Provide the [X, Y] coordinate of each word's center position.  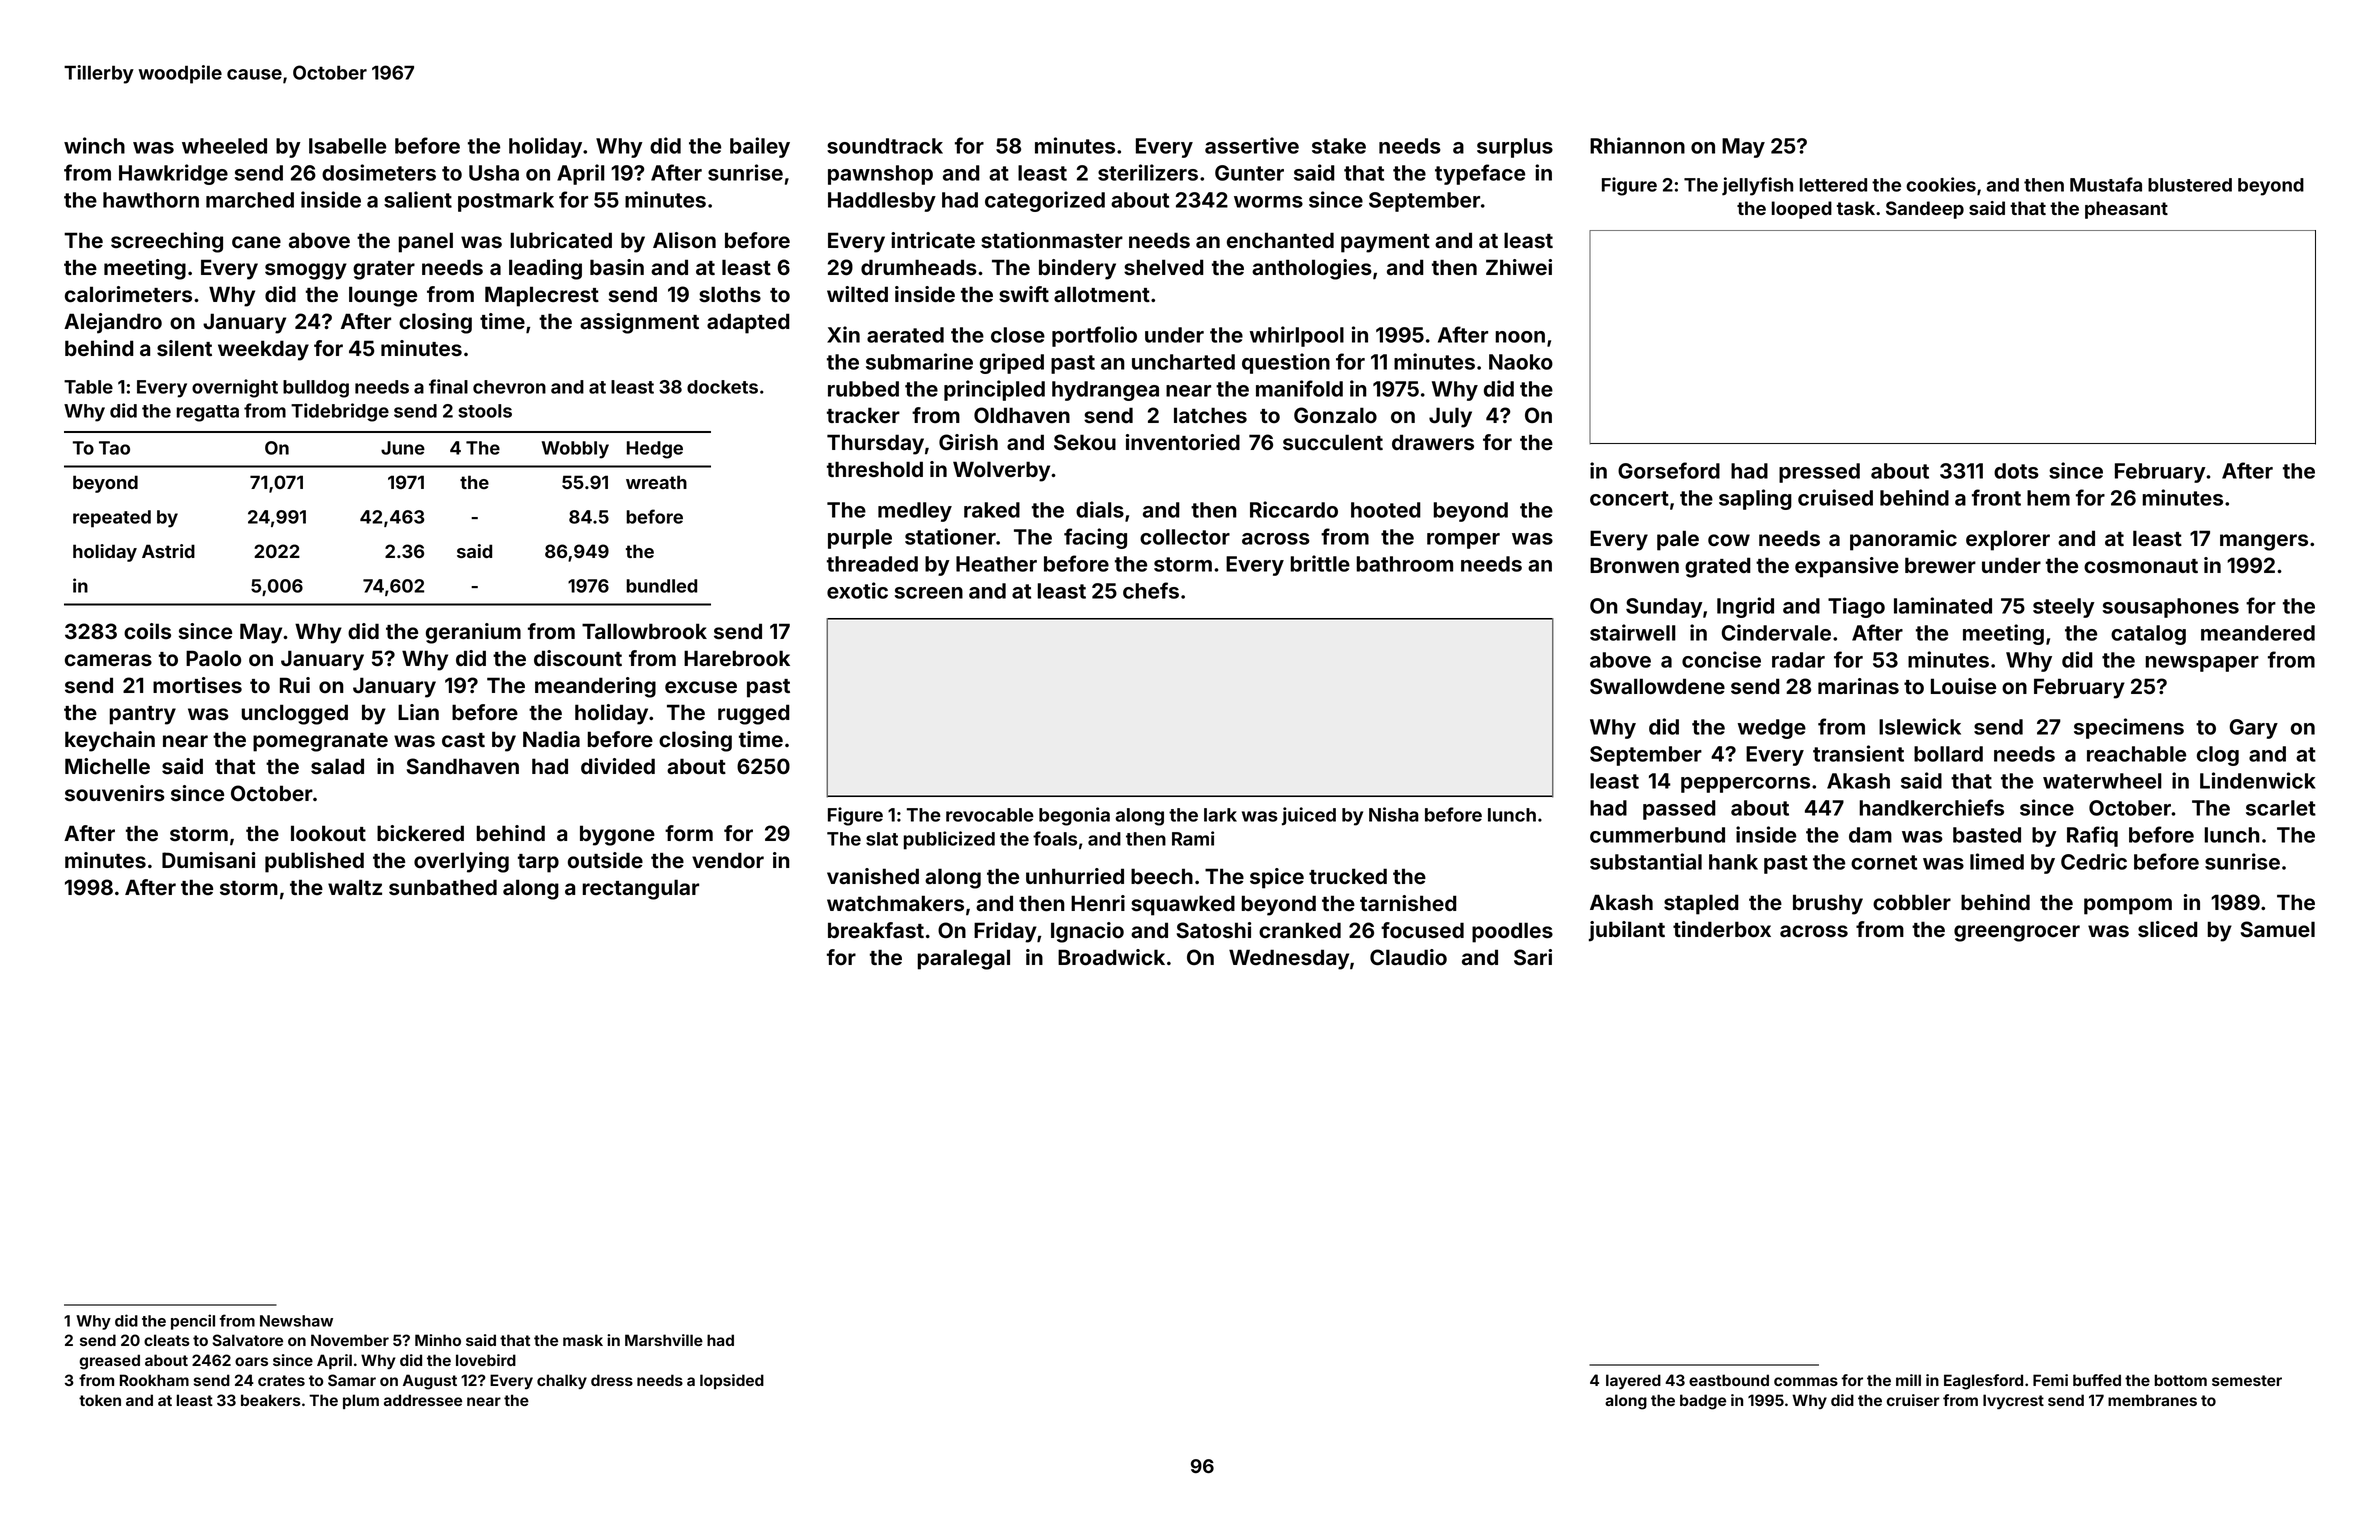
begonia [1074, 816]
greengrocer [2017, 933]
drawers [1433, 442]
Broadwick [1111, 957]
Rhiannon [1637, 145]
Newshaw [296, 1321]
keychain [110, 741]
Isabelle [347, 146]
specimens [2129, 728]
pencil [193, 1322]
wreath [656, 482]
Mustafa [2106, 184]
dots [2016, 471]
